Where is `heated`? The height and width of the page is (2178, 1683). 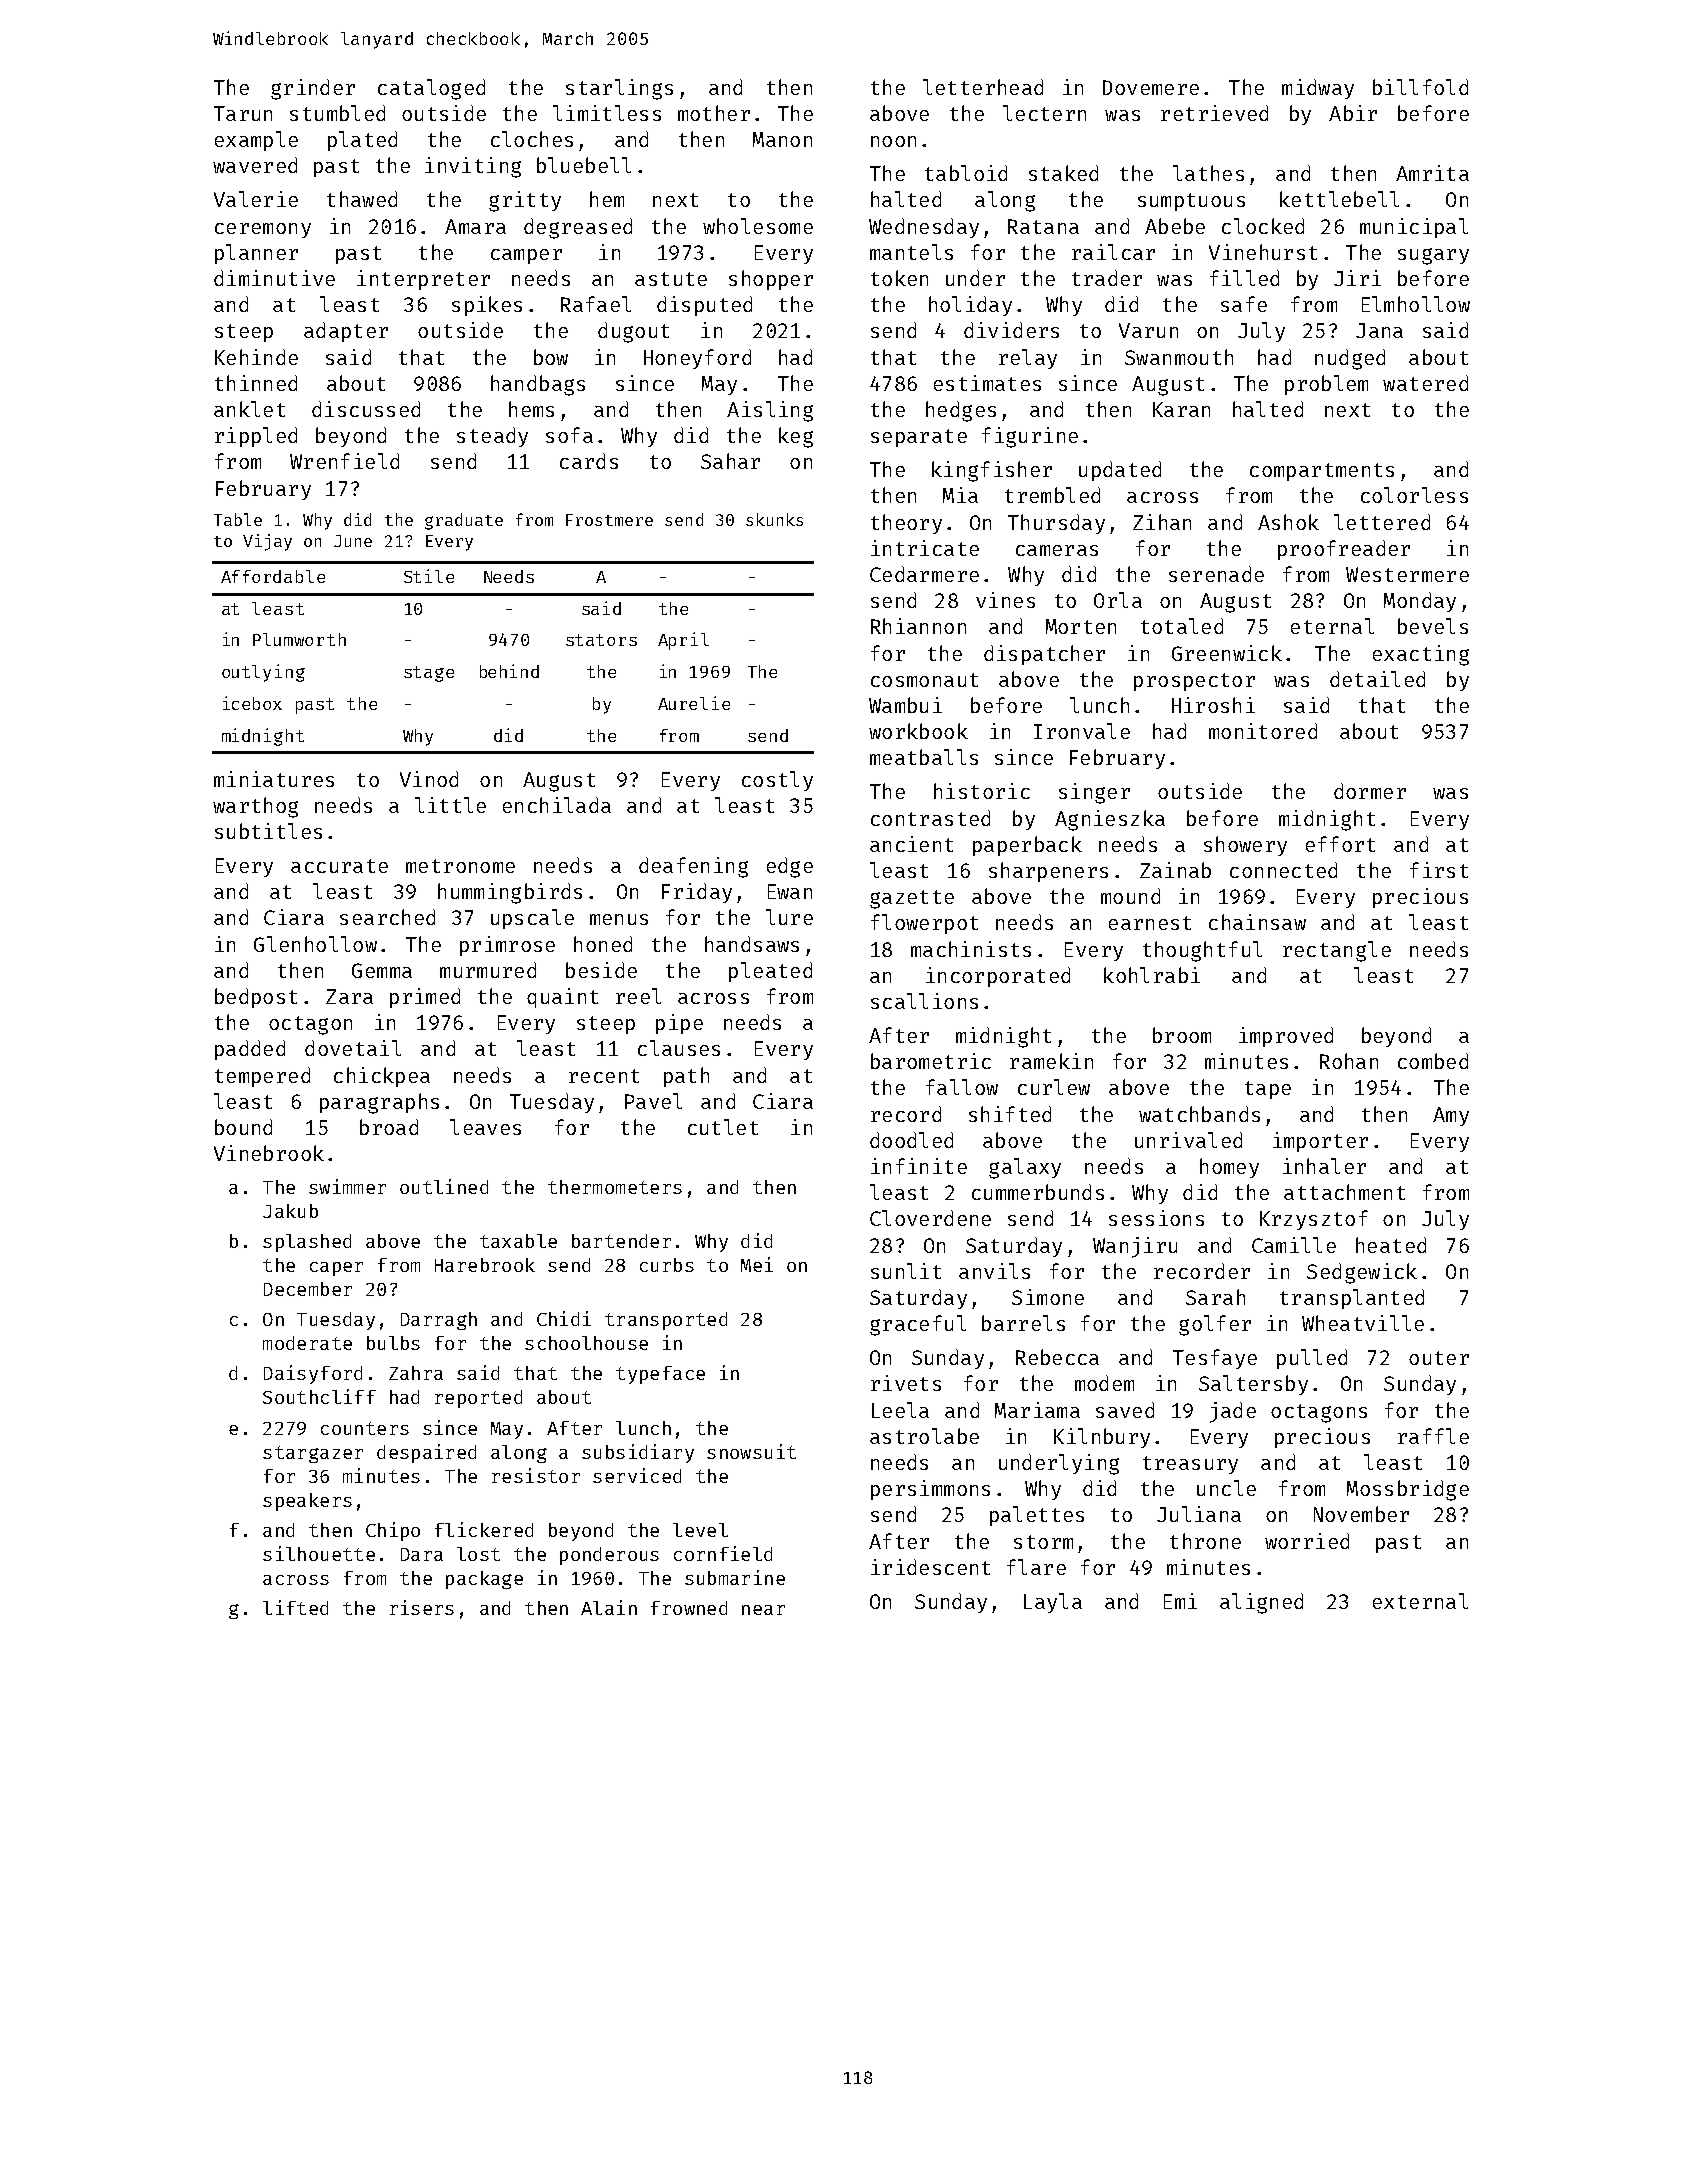
heated is located at coordinates (1391, 1245).
